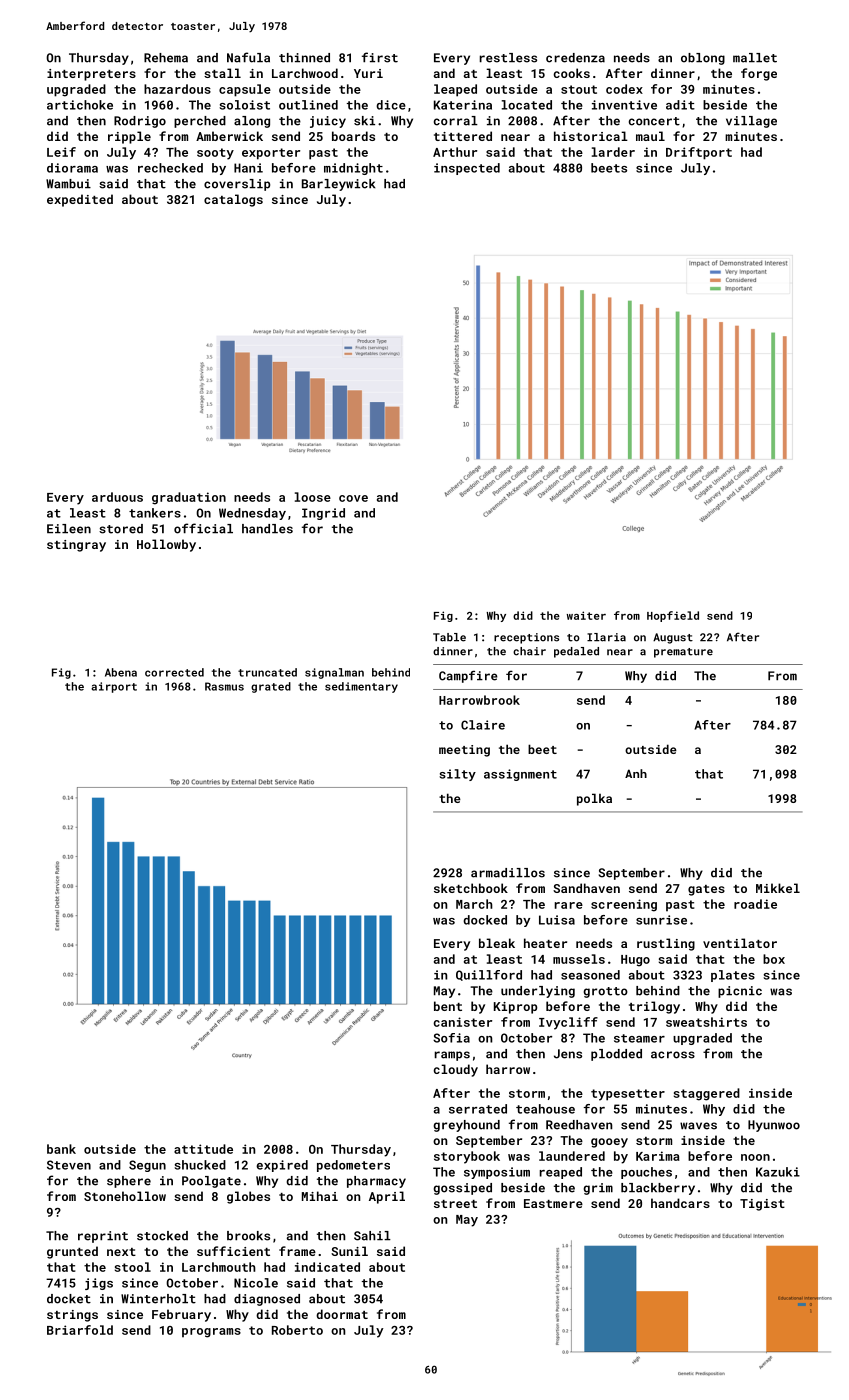 This page has height=1400, width=849. I want to click on indicated, so click(327, 1267).
